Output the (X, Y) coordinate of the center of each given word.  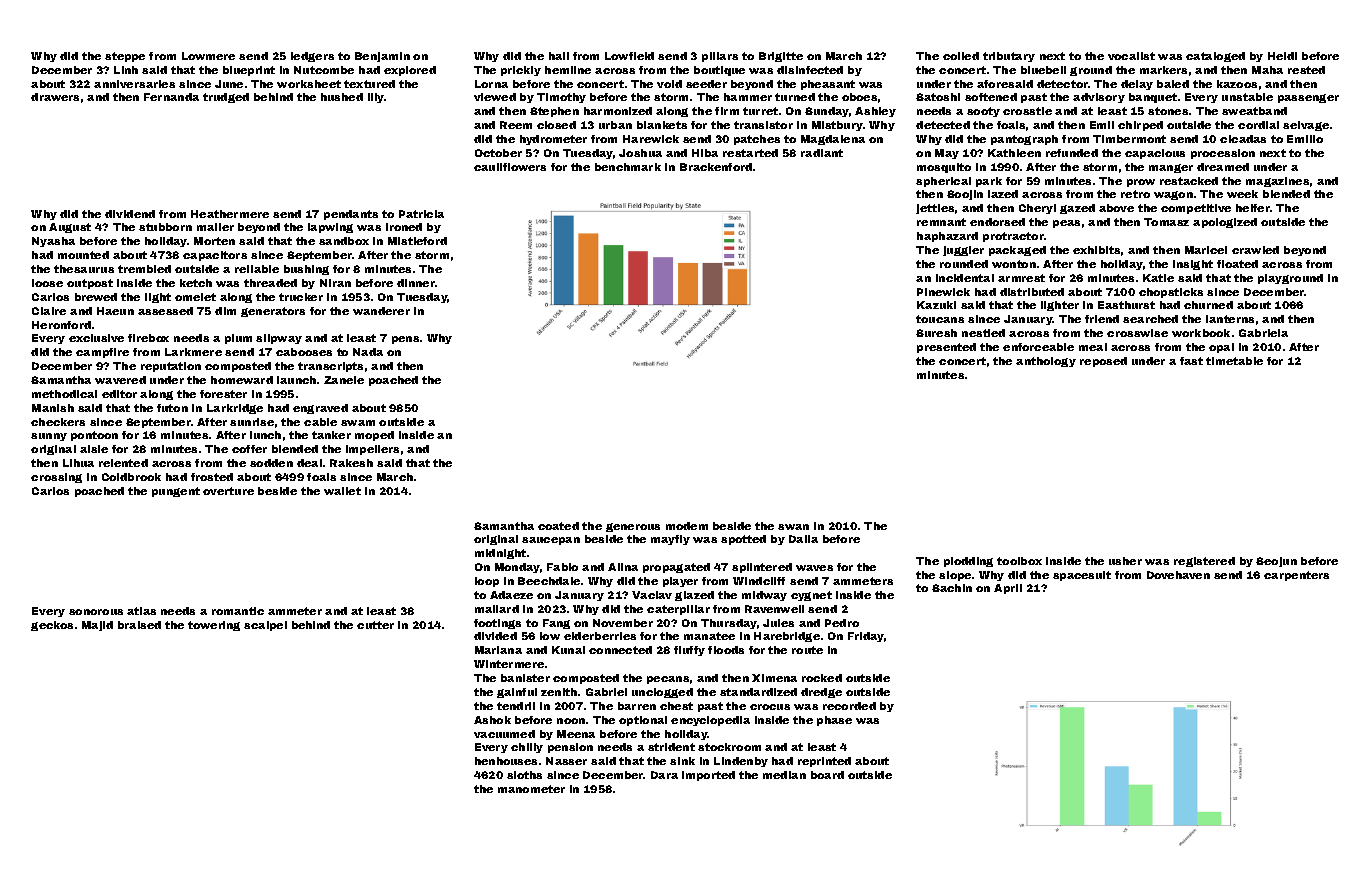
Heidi (1282, 56)
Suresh (936, 333)
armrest (1021, 278)
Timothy (561, 98)
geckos (52, 626)
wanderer (381, 311)
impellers (372, 450)
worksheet (309, 84)
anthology (1046, 362)
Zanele (344, 380)
